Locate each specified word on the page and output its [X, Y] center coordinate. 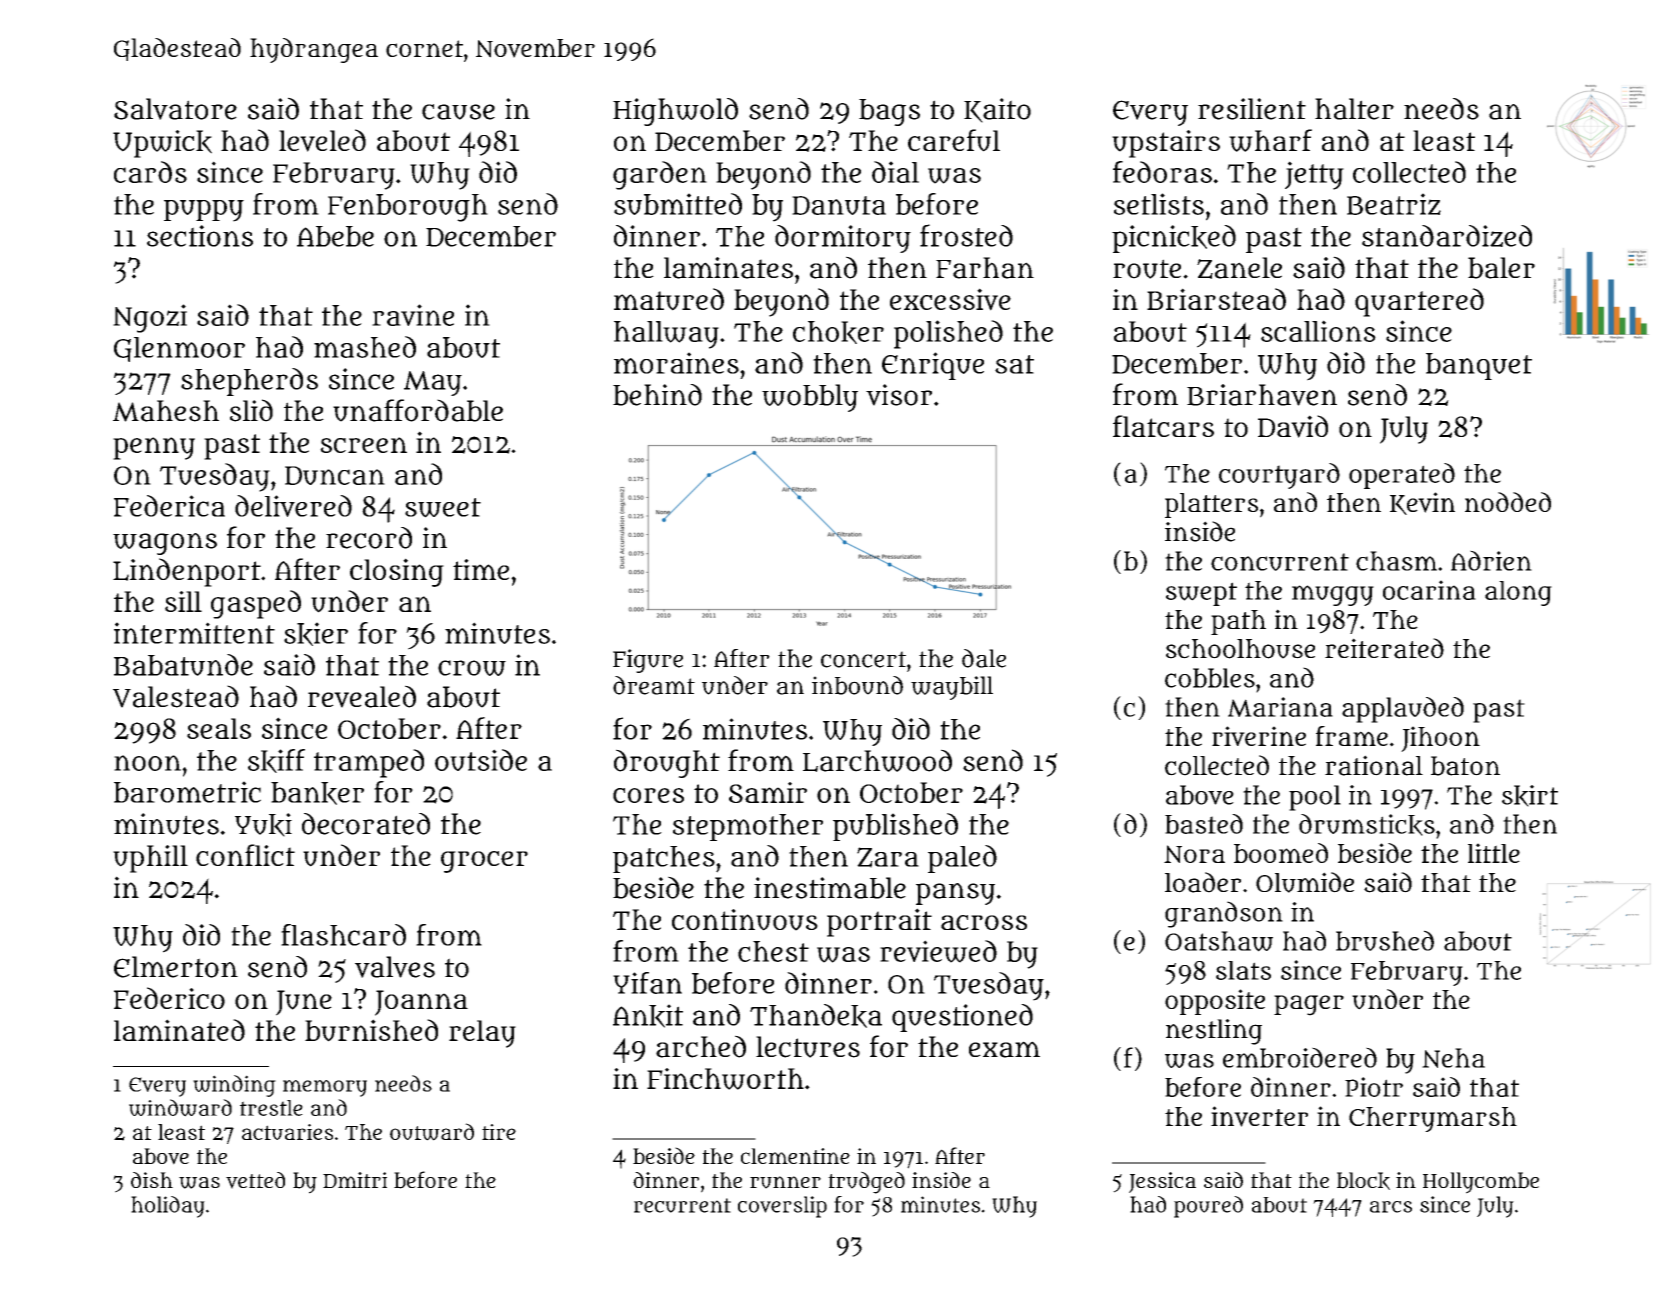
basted [1204, 824]
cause [458, 112]
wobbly [810, 398]
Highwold [675, 112]
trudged [866, 1182]
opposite [1215, 1002]
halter [1354, 109]
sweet [443, 508]
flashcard [343, 935]
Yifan [647, 983]
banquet [1479, 366]
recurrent [682, 1205]
